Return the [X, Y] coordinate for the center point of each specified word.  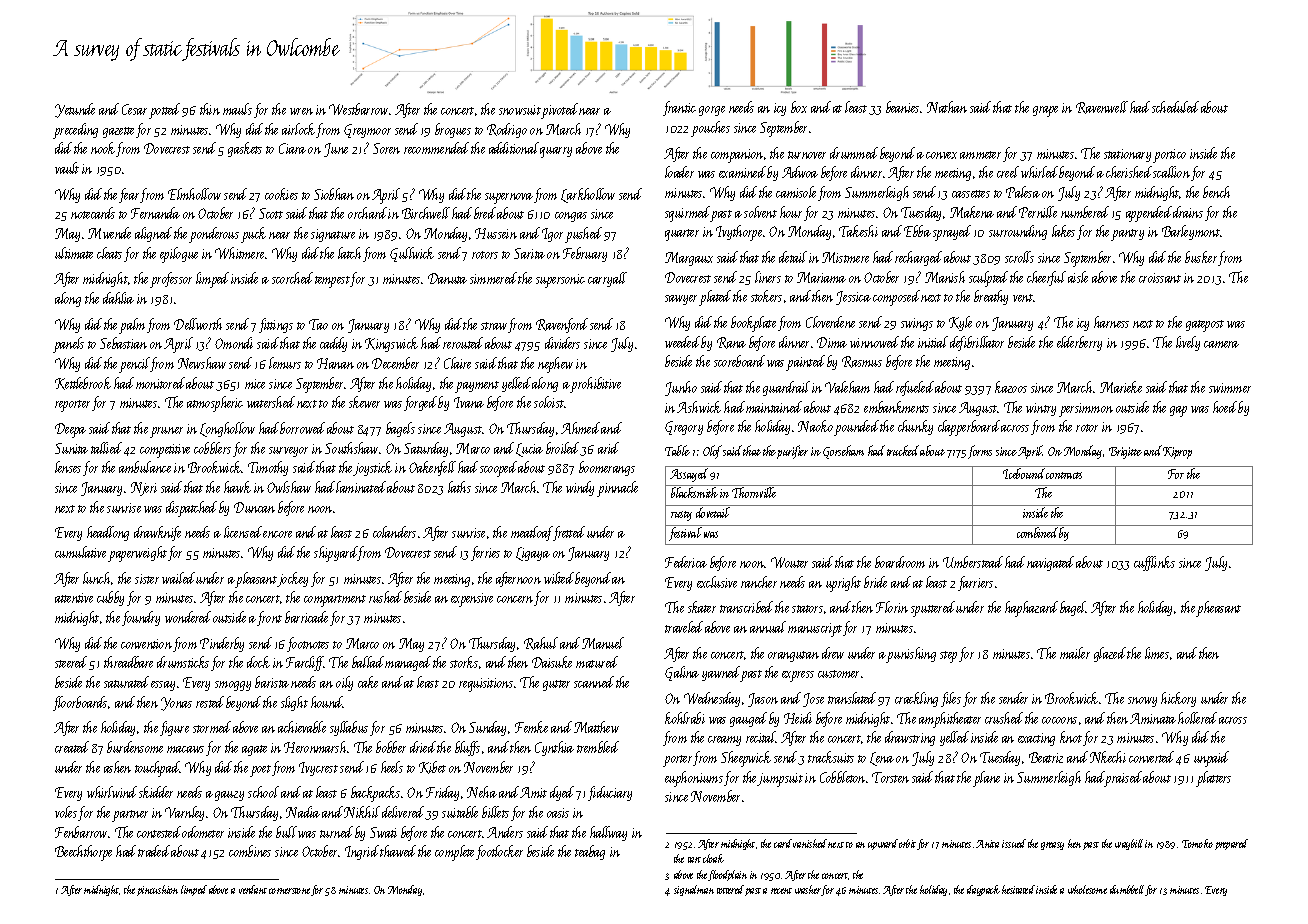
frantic [679, 108]
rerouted [463, 343]
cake [368, 682]
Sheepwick [746, 759]
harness [1111, 322]
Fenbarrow [81, 832]
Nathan [947, 107]
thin [210, 109]
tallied [106, 448]
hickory [1178, 699]
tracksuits [831, 757]
